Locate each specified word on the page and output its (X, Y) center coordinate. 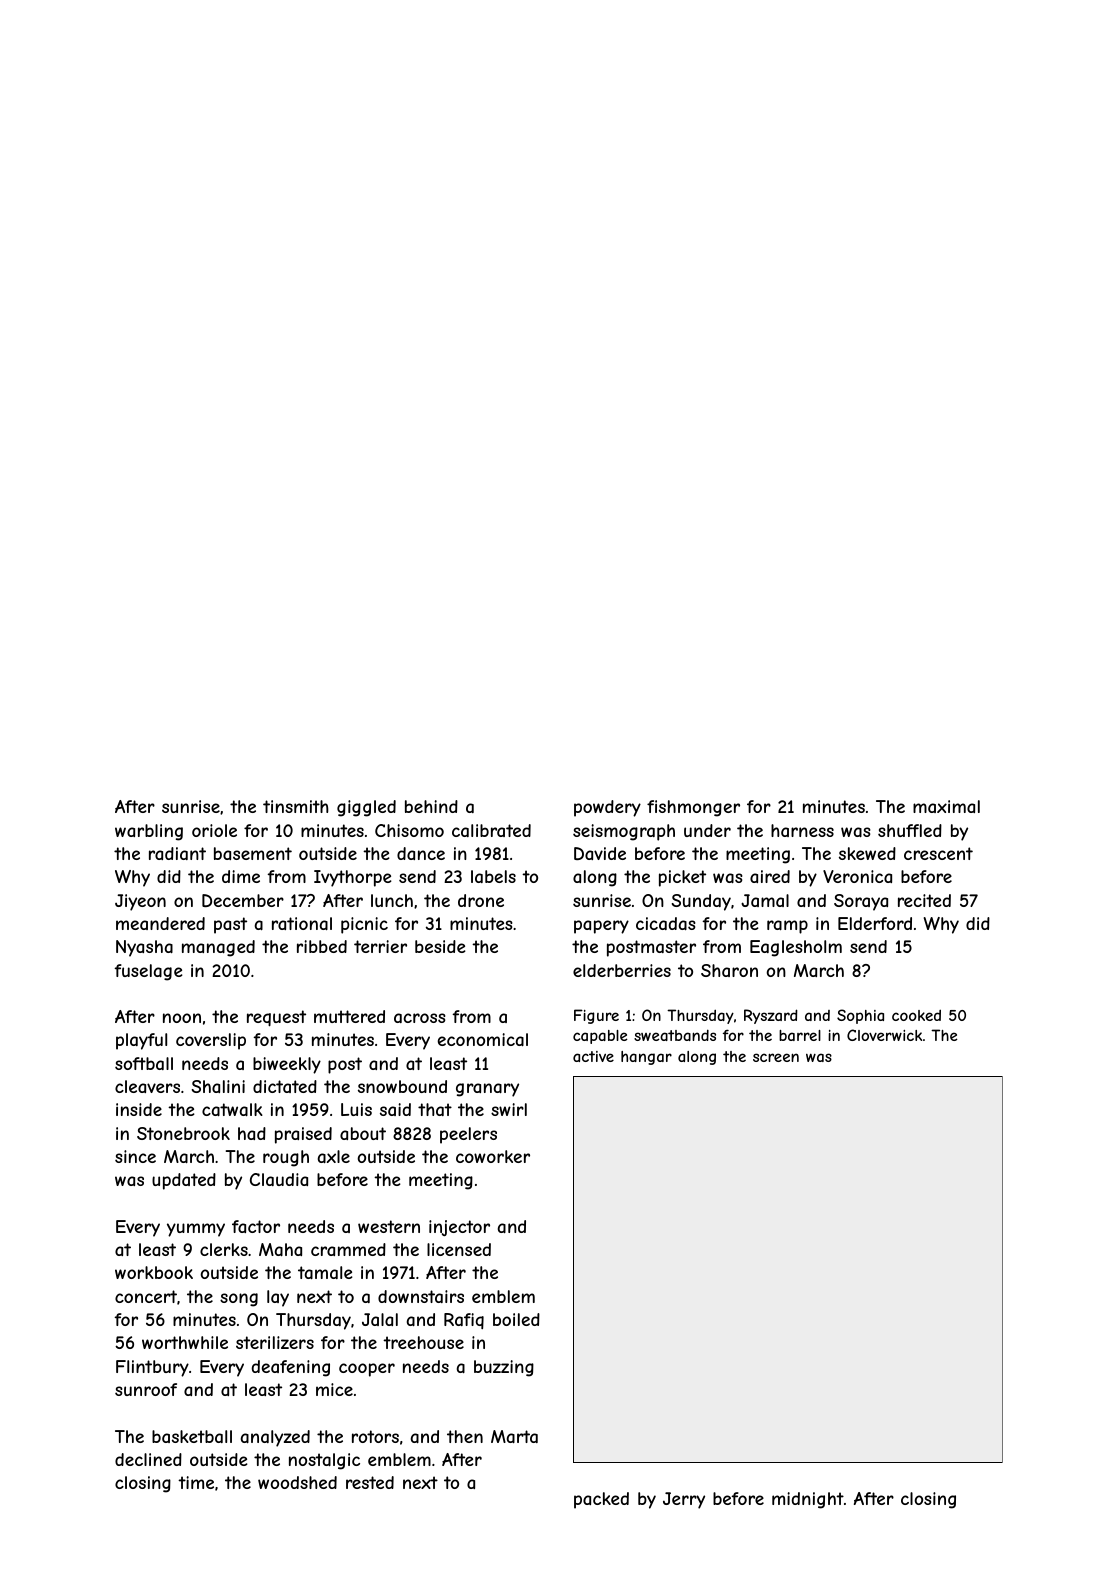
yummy (196, 1230)
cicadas (666, 923)
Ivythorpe (353, 878)
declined (148, 1459)
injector (459, 1228)
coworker (493, 1156)
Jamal (765, 900)
